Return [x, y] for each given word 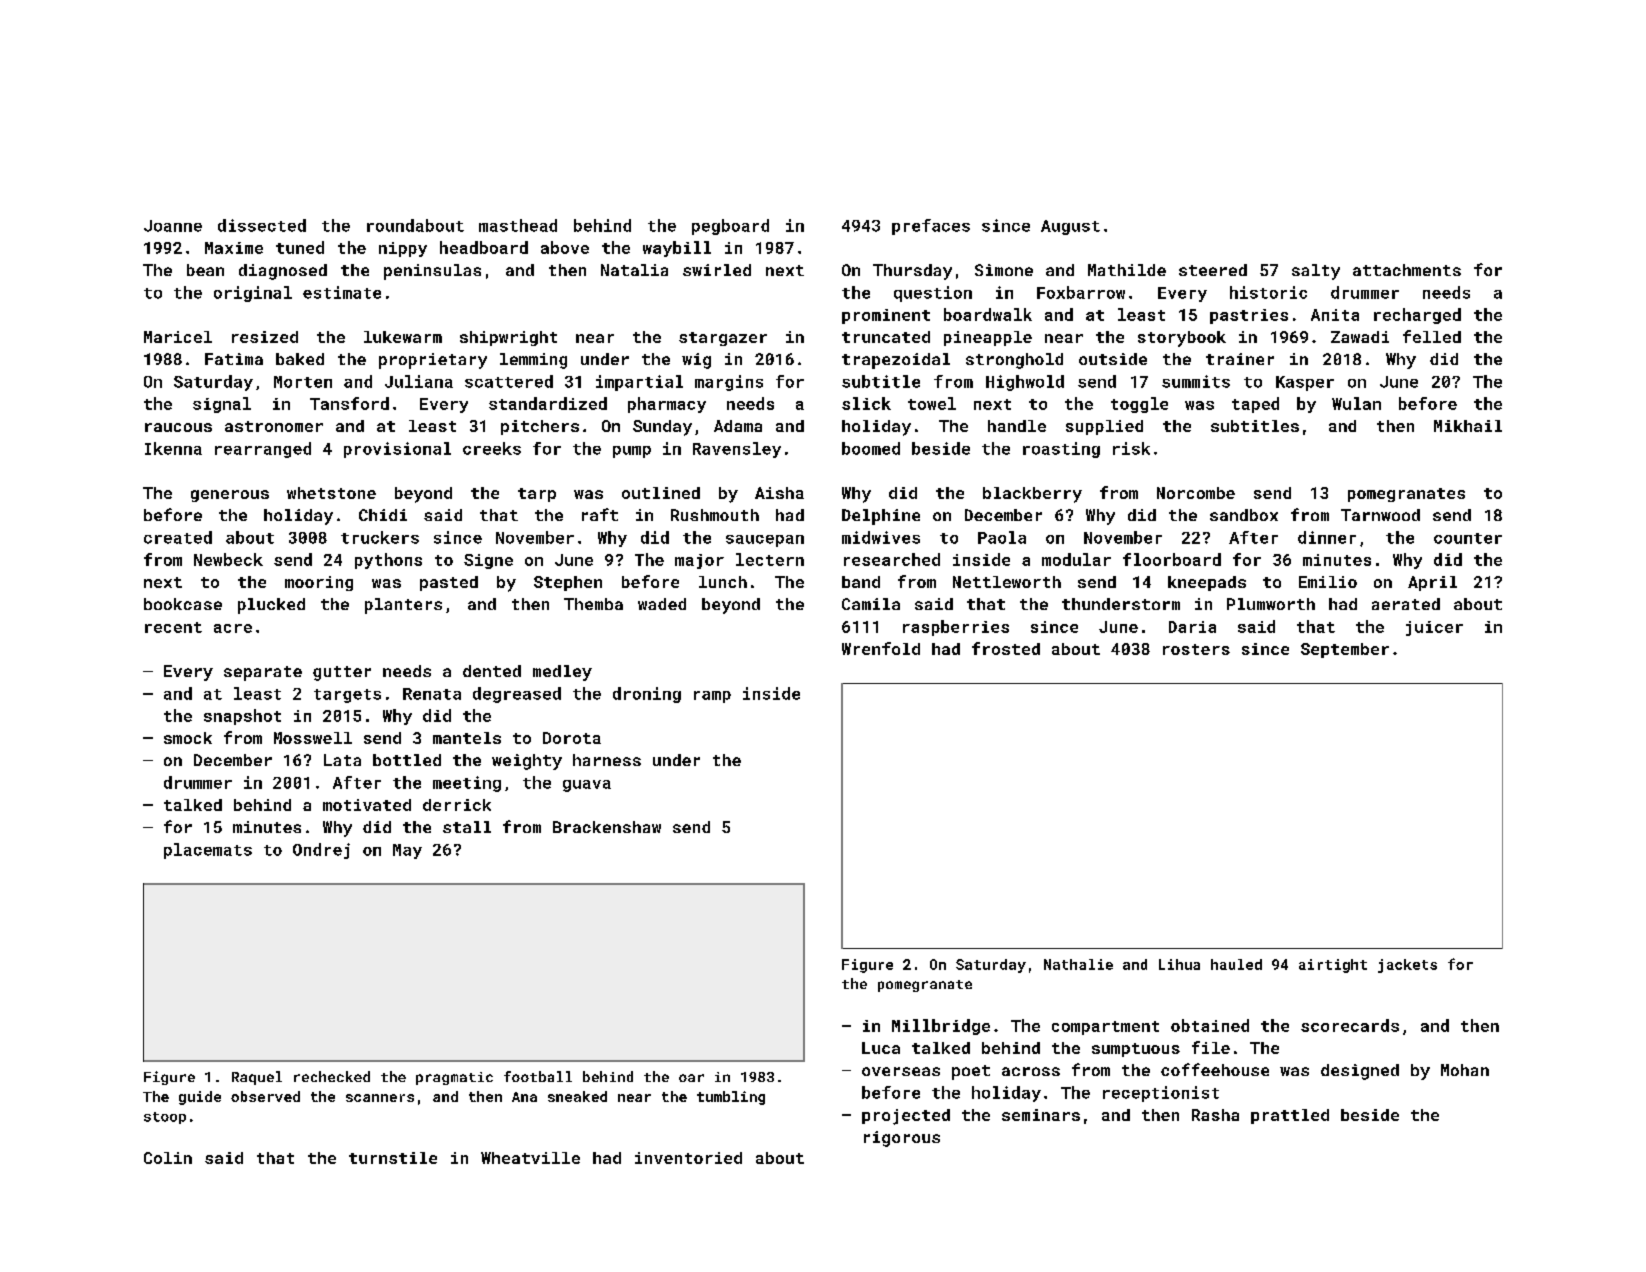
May [407, 851]
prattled [1290, 1116]
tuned [300, 247]
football [538, 1076]
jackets [1407, 966]
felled [1432, 336]
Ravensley [737, 450]
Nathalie [1078, 964]
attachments [1407, 270]
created [178, 537]
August [1070, 227]
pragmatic [454, 1078]
